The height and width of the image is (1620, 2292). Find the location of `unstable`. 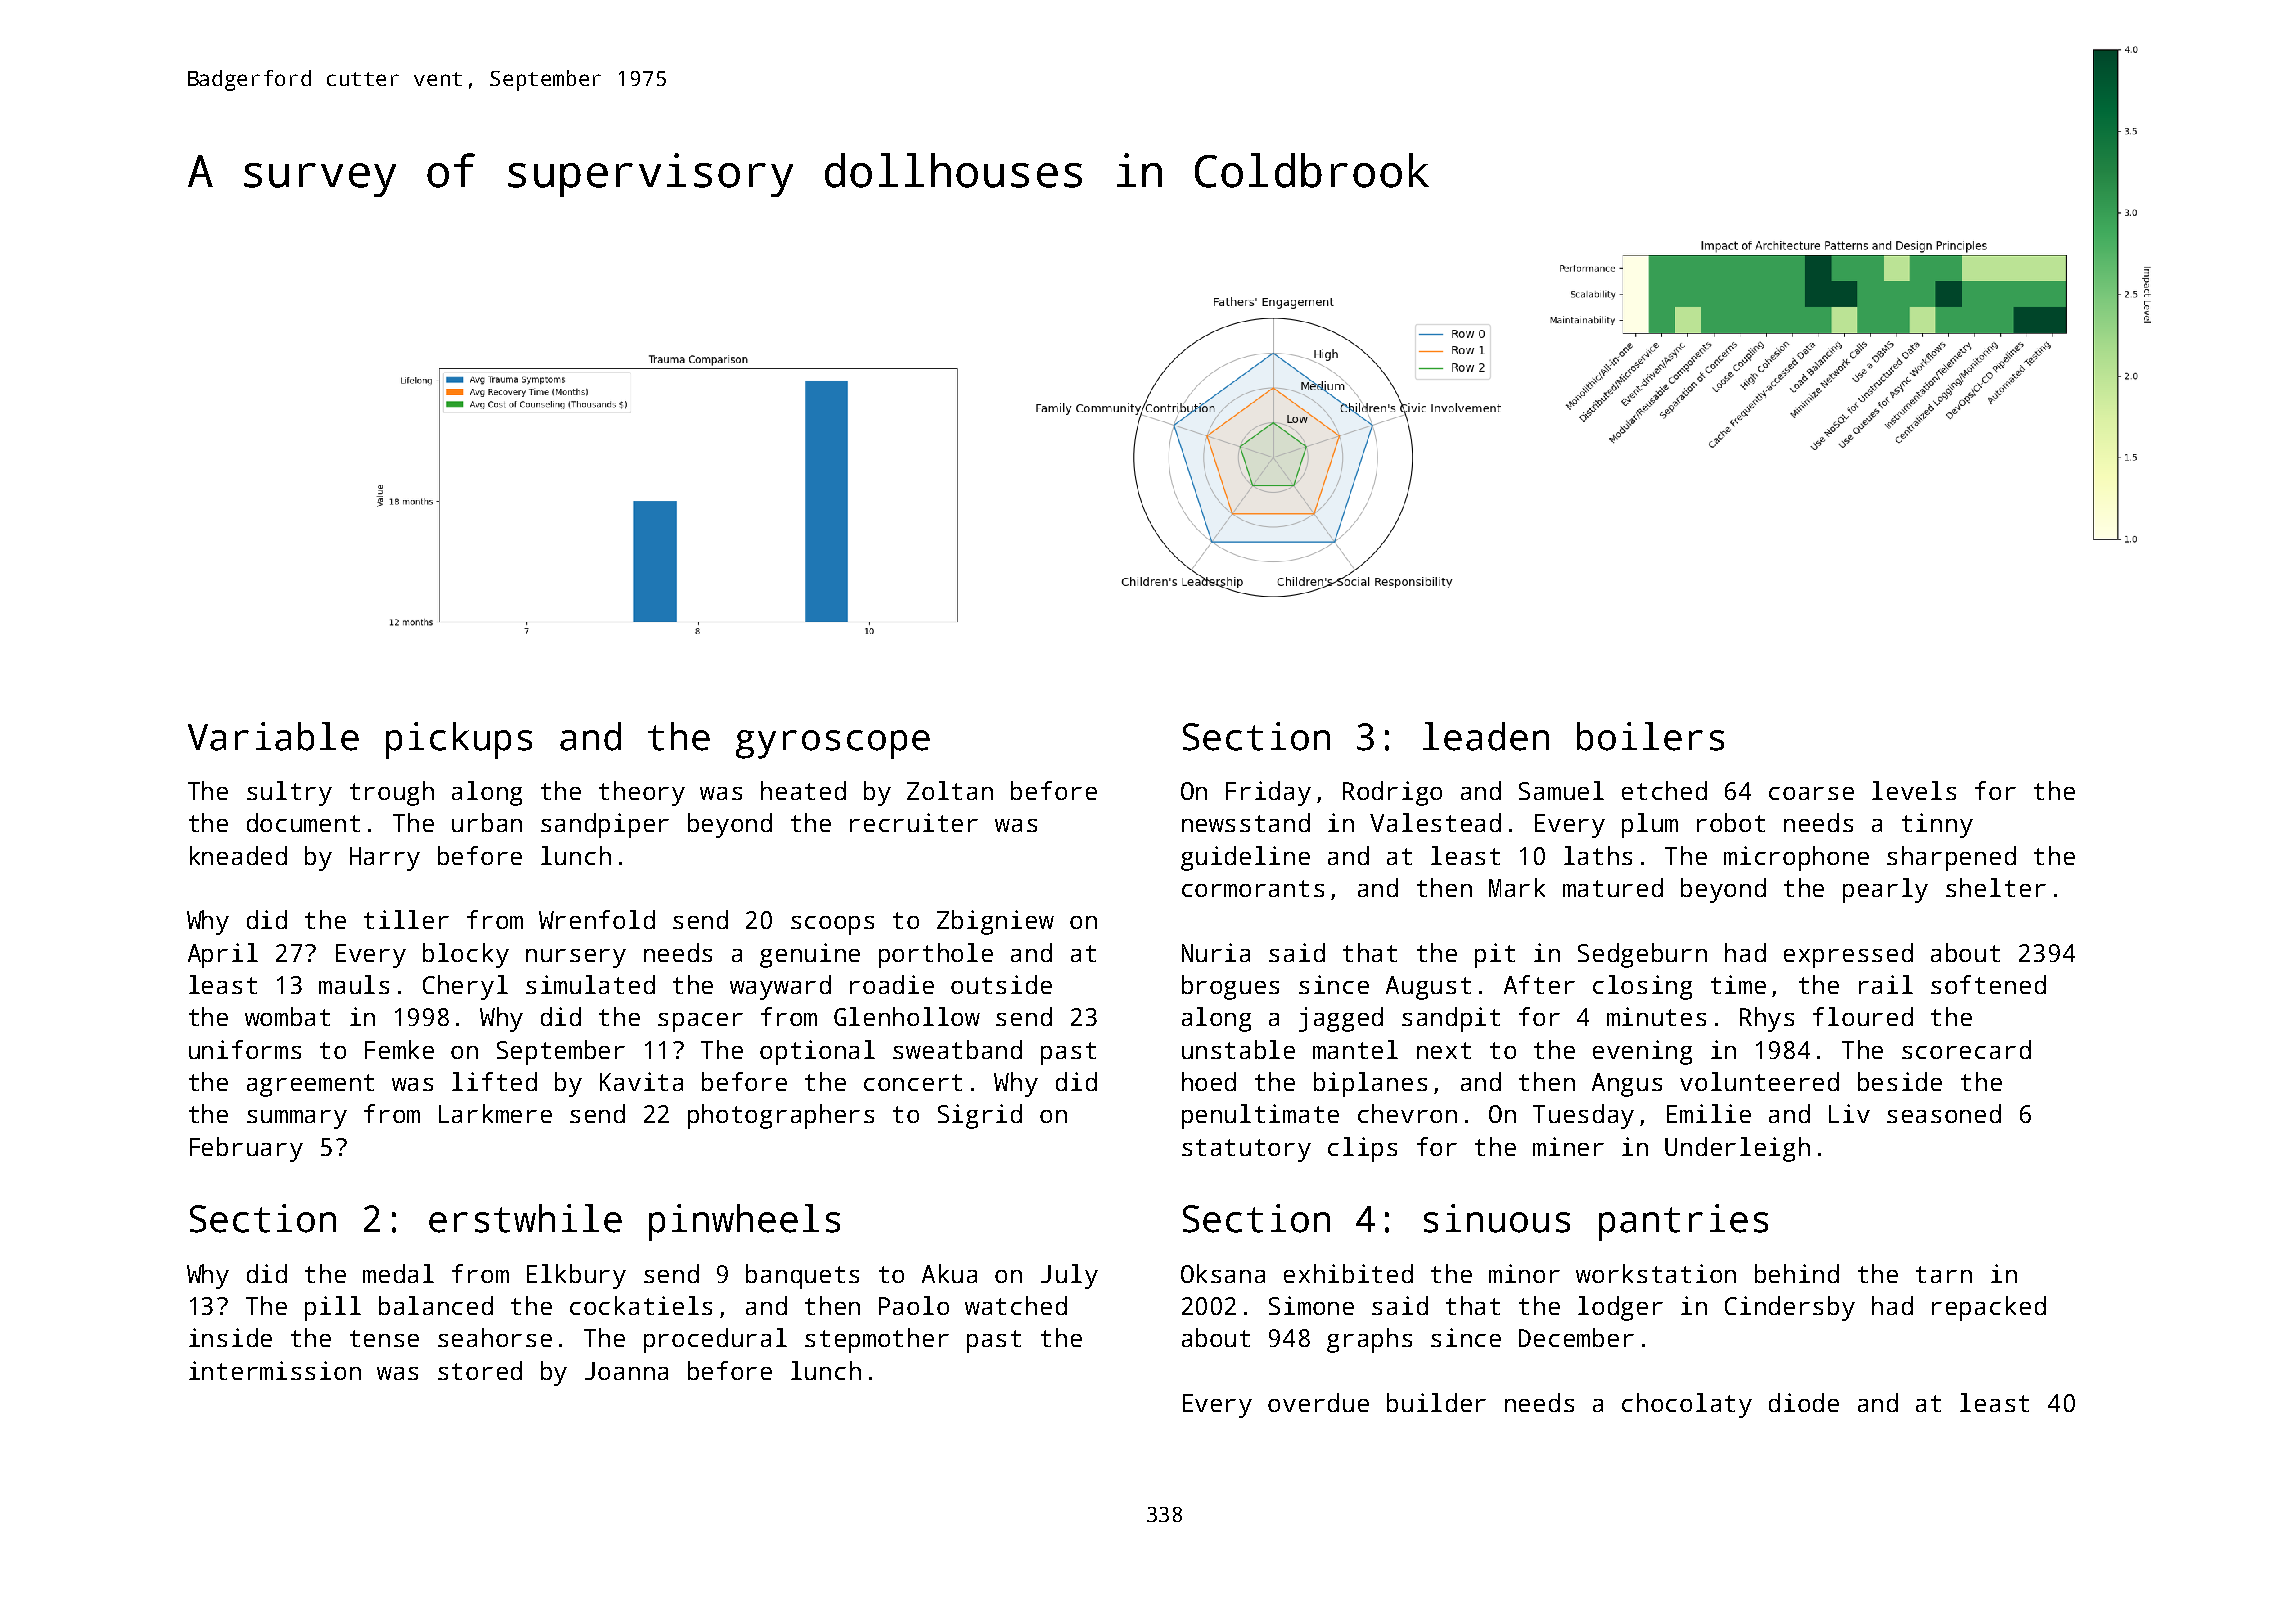

unstable is located at coordinates (1238, 1049).
